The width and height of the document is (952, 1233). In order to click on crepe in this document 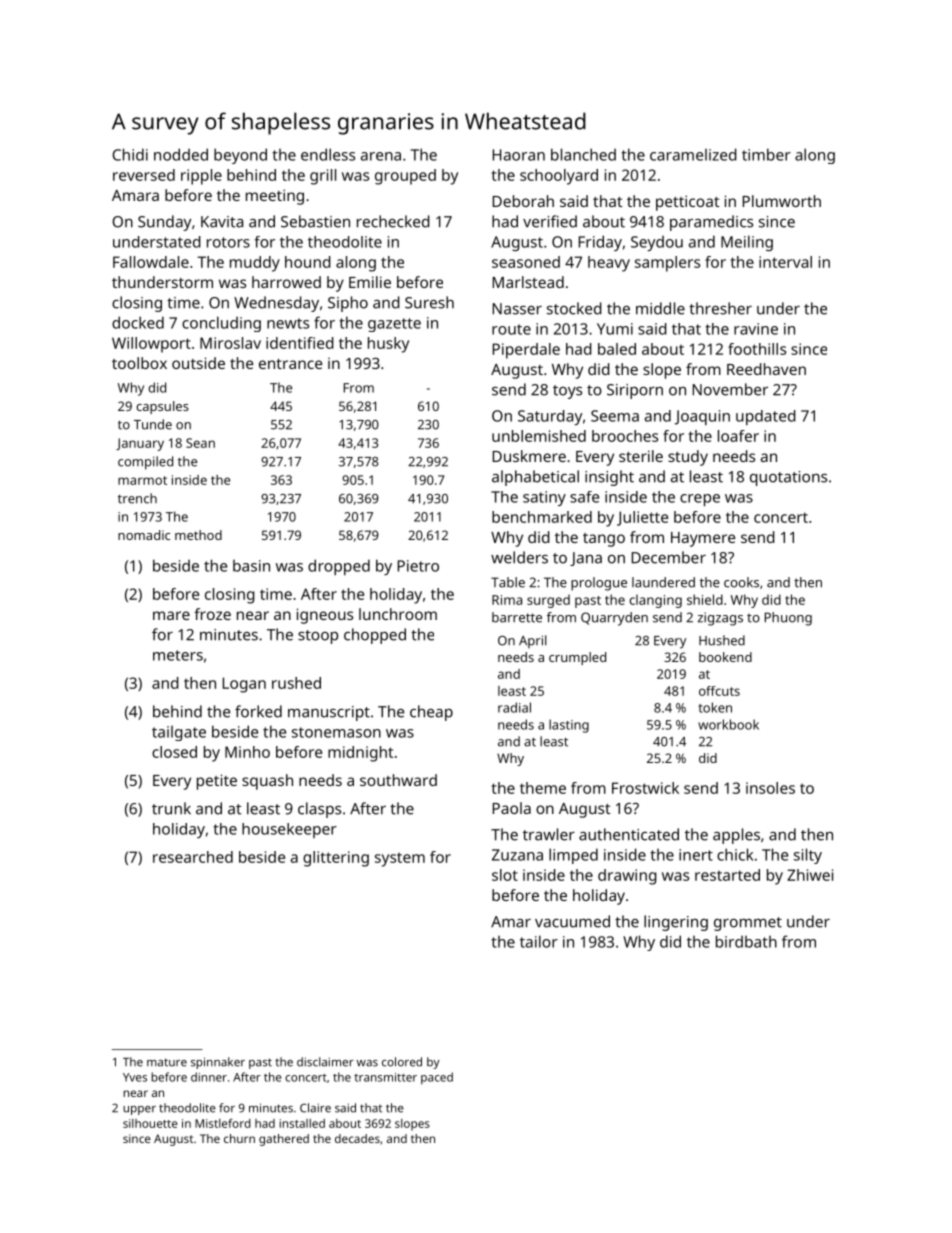, I will do `click(700, 500)`.
